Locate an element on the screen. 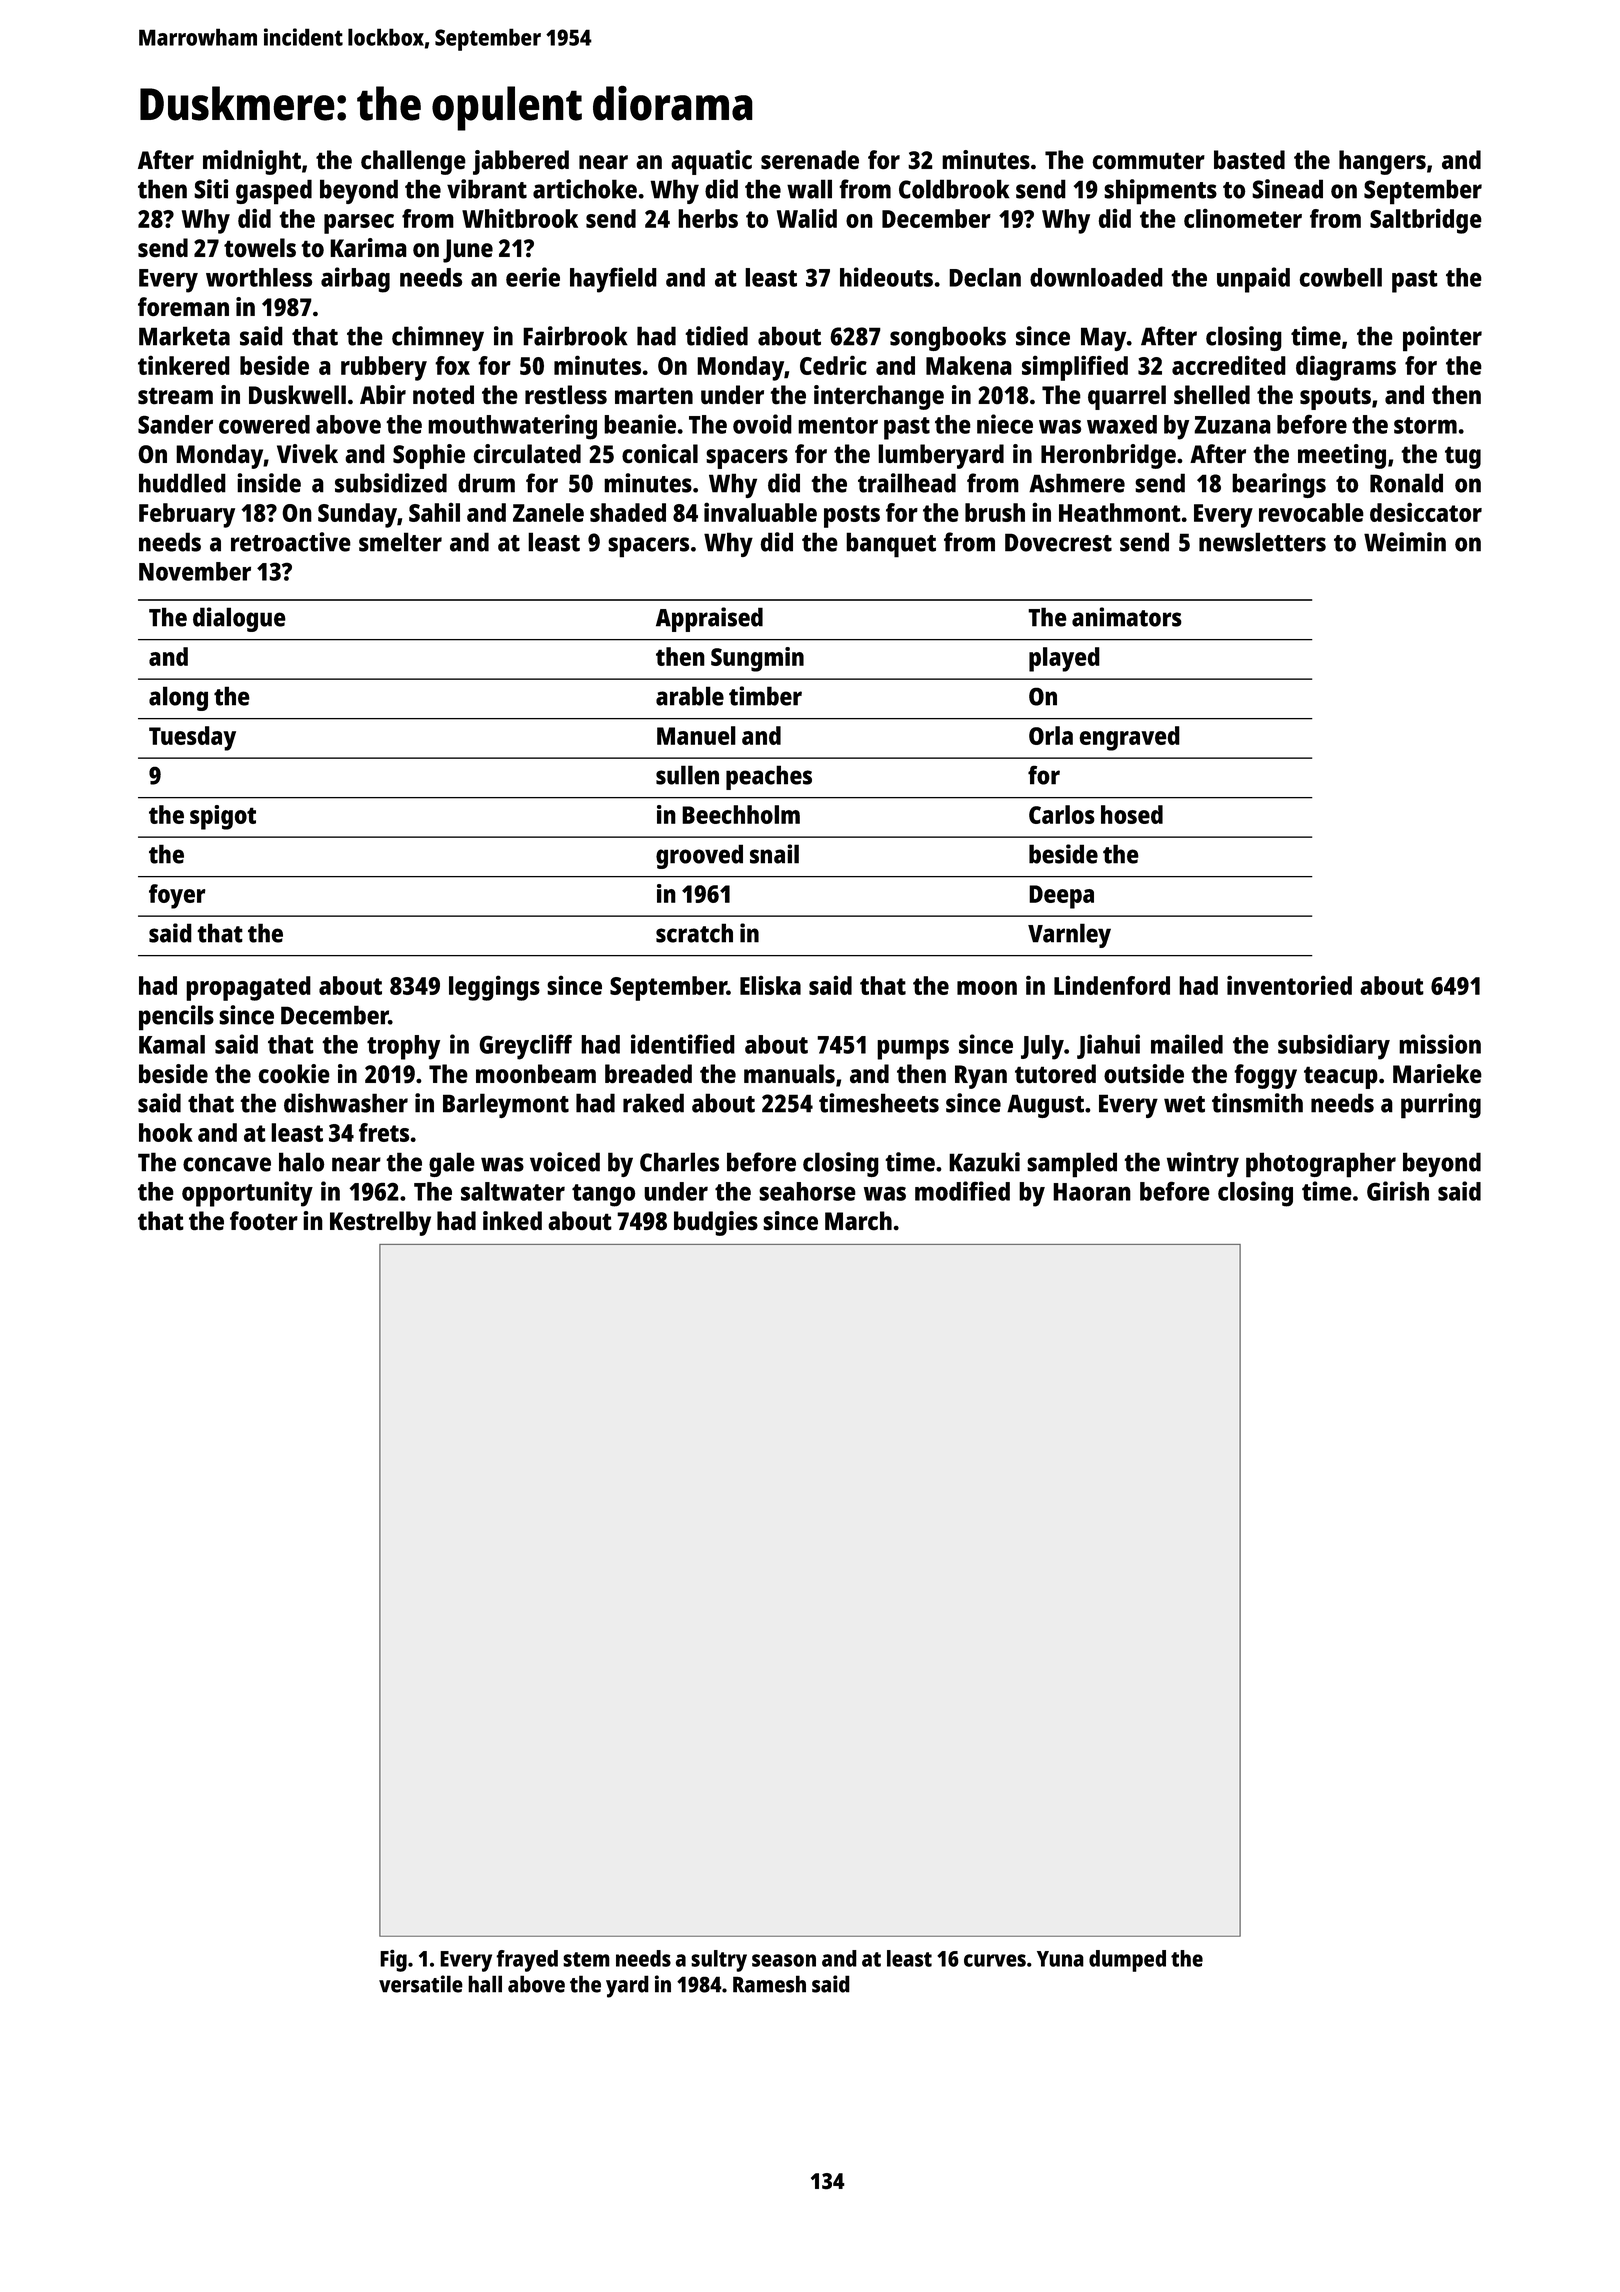  midnight is located at coordinates (252, 162).
